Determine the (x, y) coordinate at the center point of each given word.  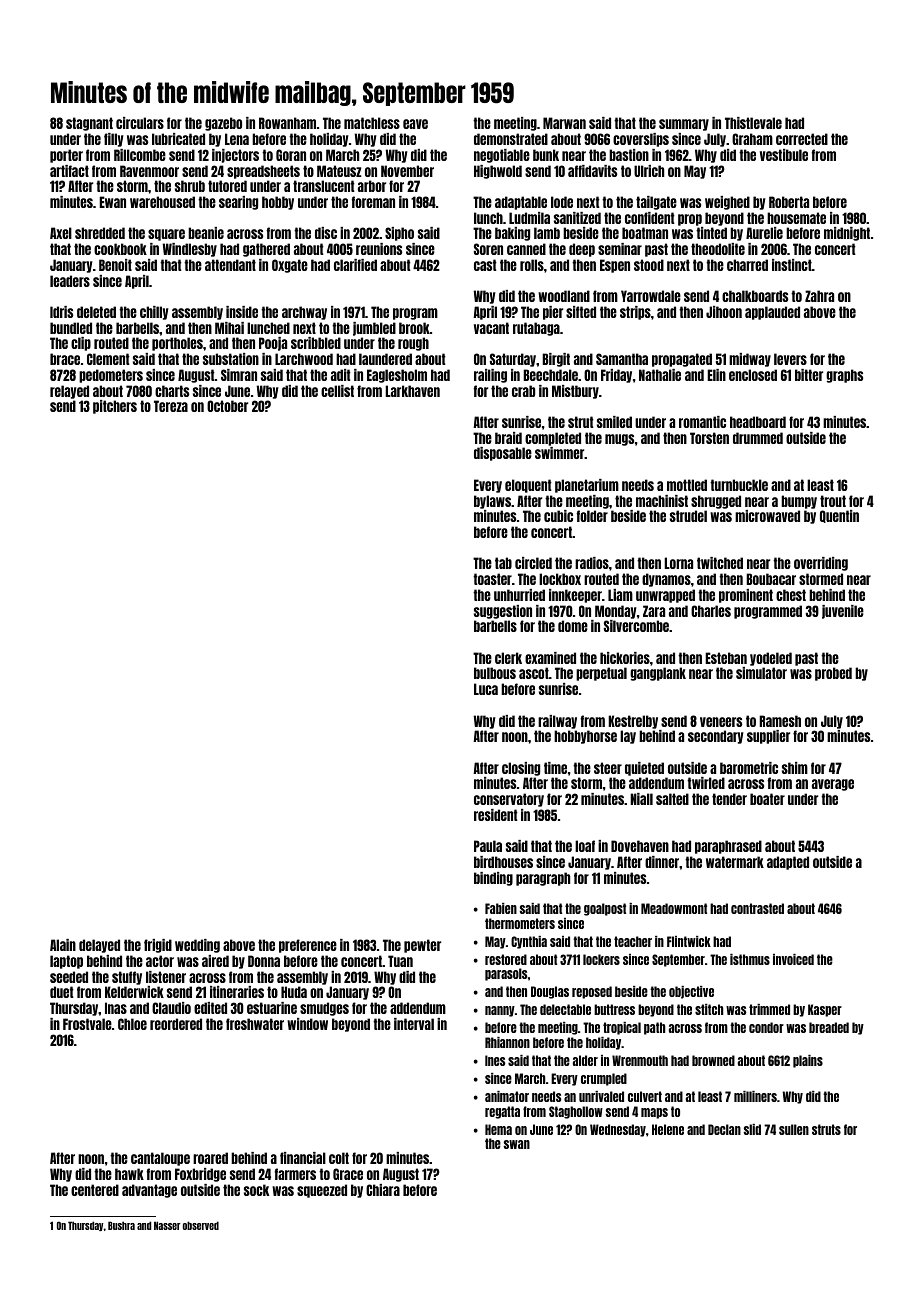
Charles (711, 611)
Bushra (121, 1225)
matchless (372, 123)
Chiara (383, 1190)
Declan (724, 1129)
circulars (140, 123)
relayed (69, 392)
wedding (197, 946)
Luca (486, 689)
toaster (492, 579)
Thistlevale (753, 123)
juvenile (843, 612)
